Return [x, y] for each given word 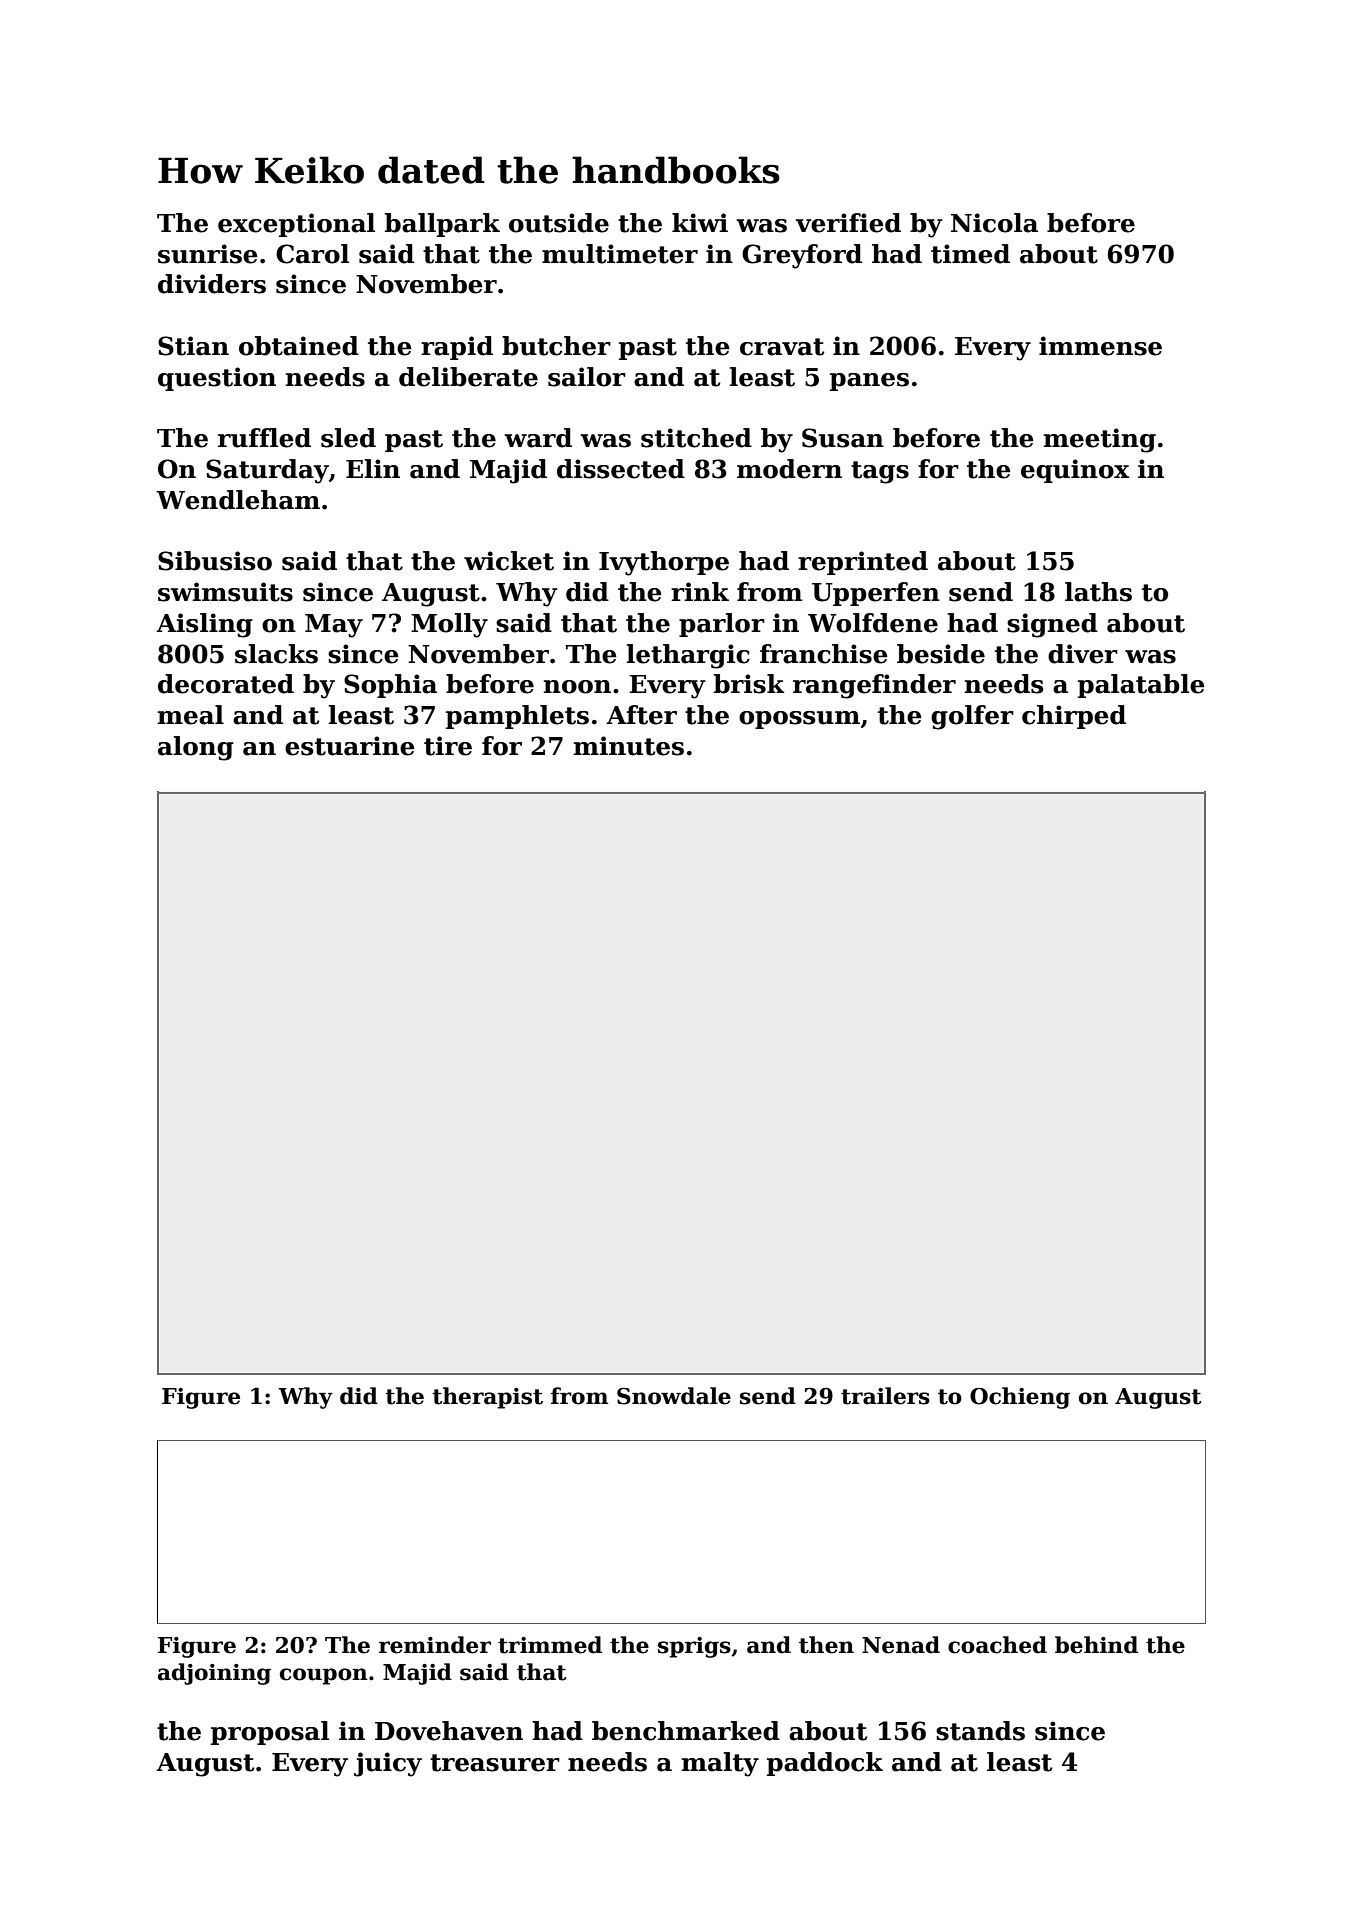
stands [980, 1731]
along [196, 748]
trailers [885, 1396]
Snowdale [674, 1396]
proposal [270, 1733]
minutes [628, 746]
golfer [972, 717]
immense [1100, 346]
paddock [825, 1764]
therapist [487, 1398]
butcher [556, 346]
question [217, 379]
